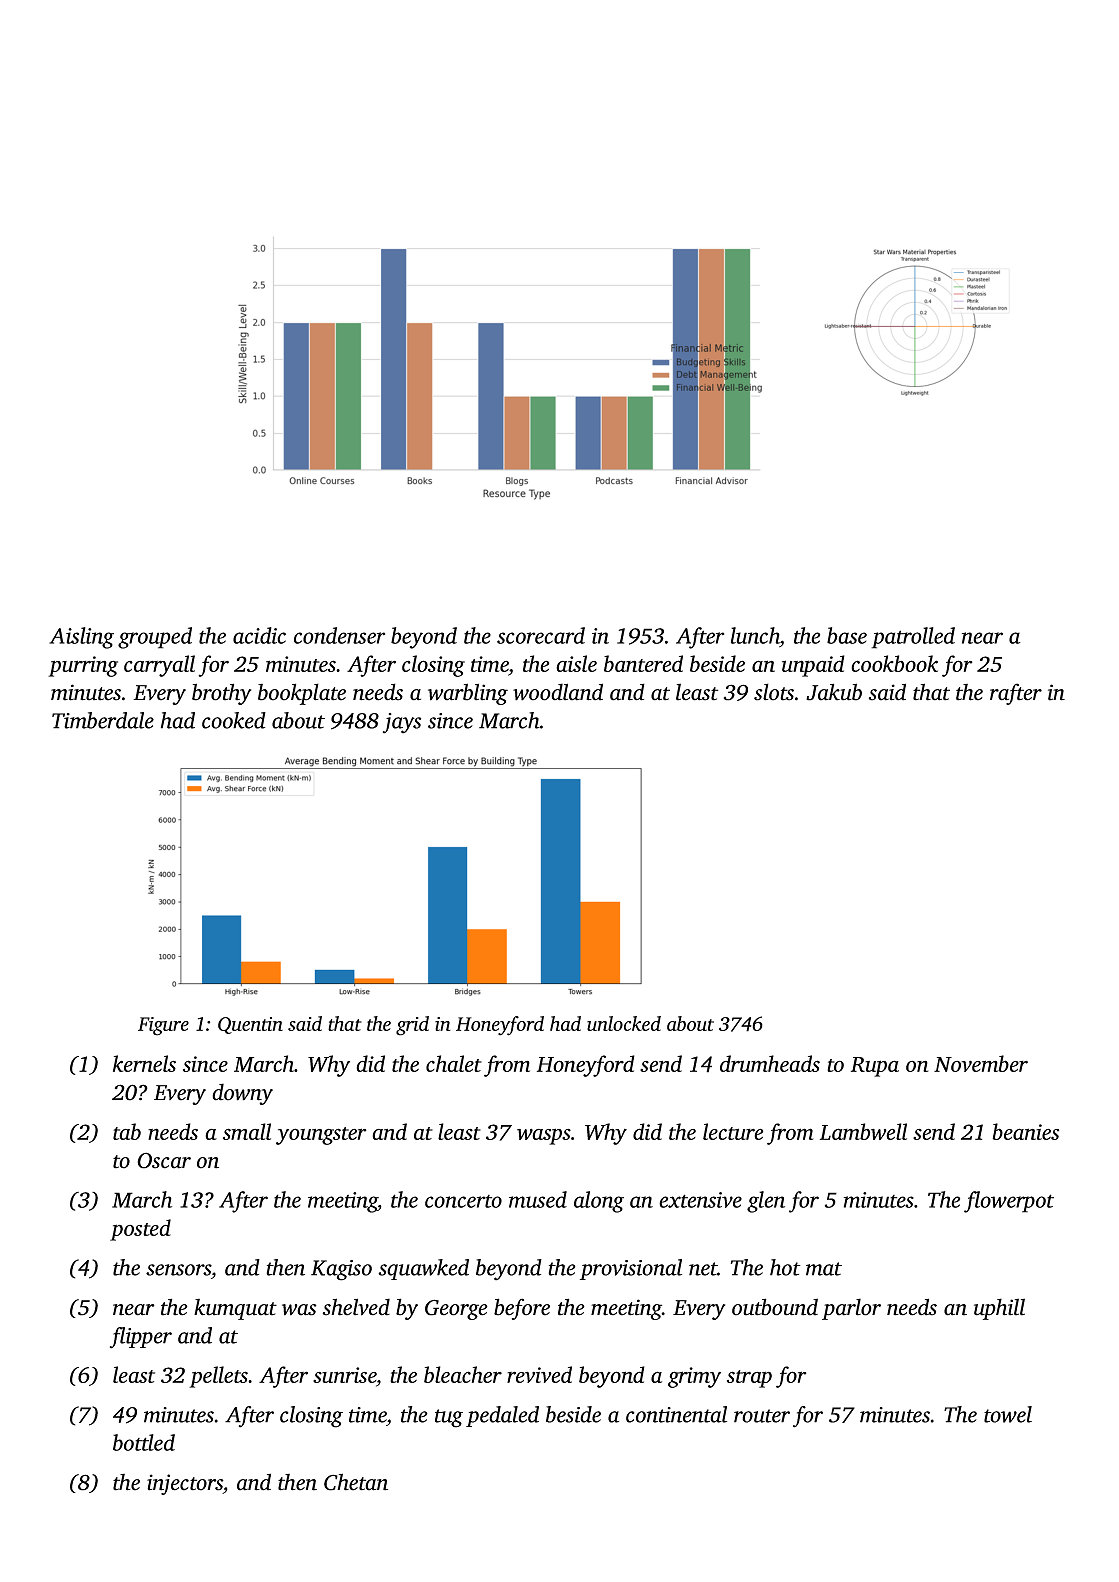  I want to click on acidic, so click(259, 635).
